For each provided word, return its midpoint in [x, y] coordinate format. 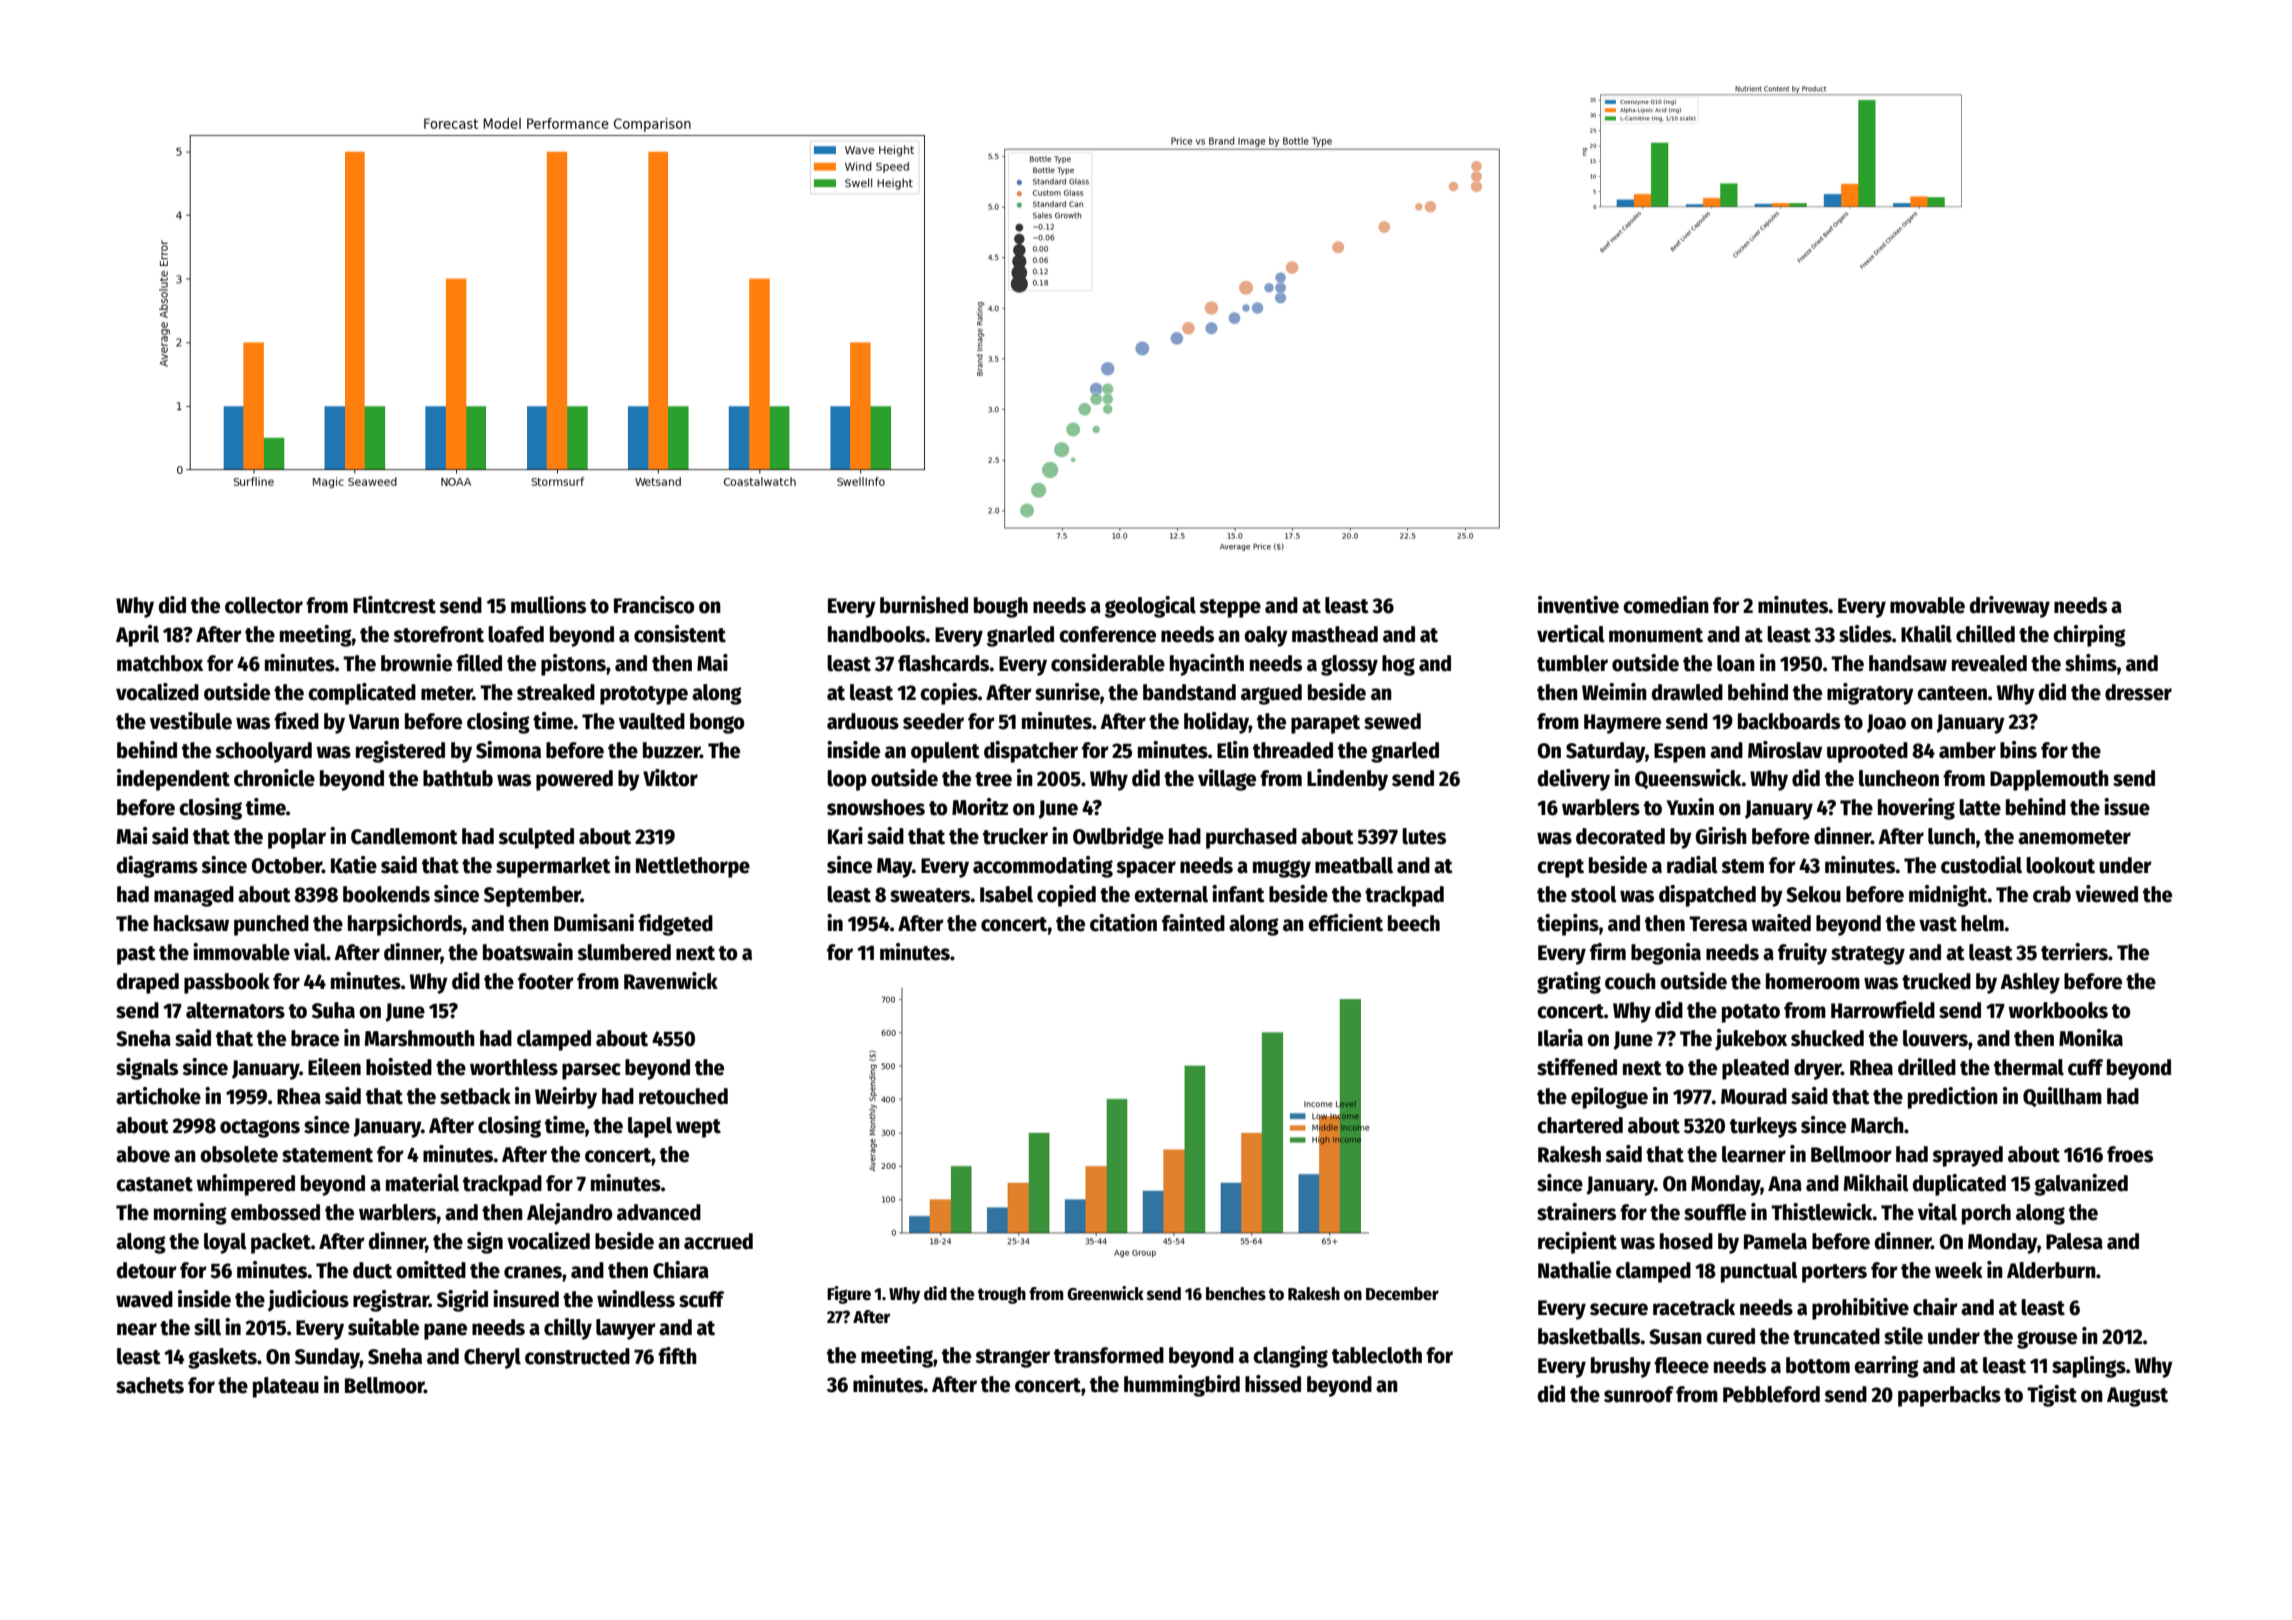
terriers [2074, 952]
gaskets [222, 1358]
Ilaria [1560, 1038]
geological [1150, 607]
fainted [1193, 923]
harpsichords [405, 925]
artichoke [158, 1096]
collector [264, 605]
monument [1656, 635]
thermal [2029, 1067]
